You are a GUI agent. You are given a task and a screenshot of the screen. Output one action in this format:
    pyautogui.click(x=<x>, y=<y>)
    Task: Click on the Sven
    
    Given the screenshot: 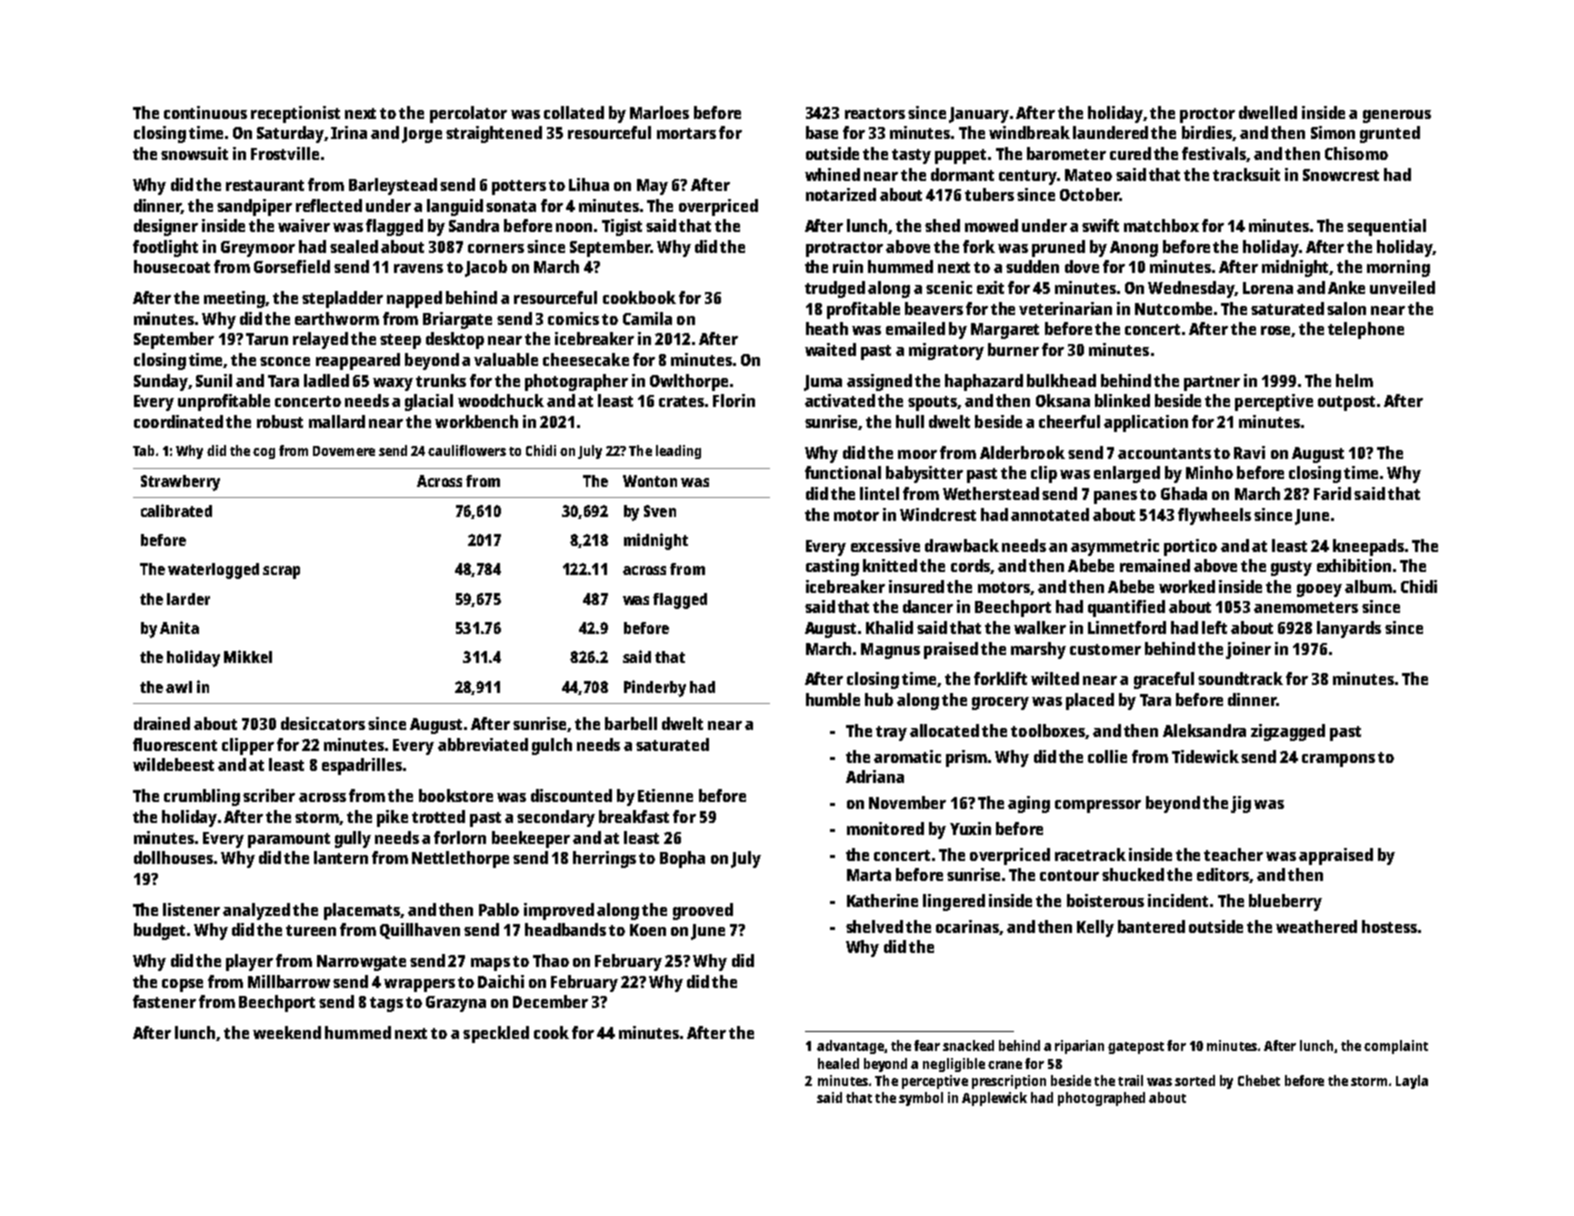 What is the action you would take?
    pyautogui.click(x=660, y=511)
